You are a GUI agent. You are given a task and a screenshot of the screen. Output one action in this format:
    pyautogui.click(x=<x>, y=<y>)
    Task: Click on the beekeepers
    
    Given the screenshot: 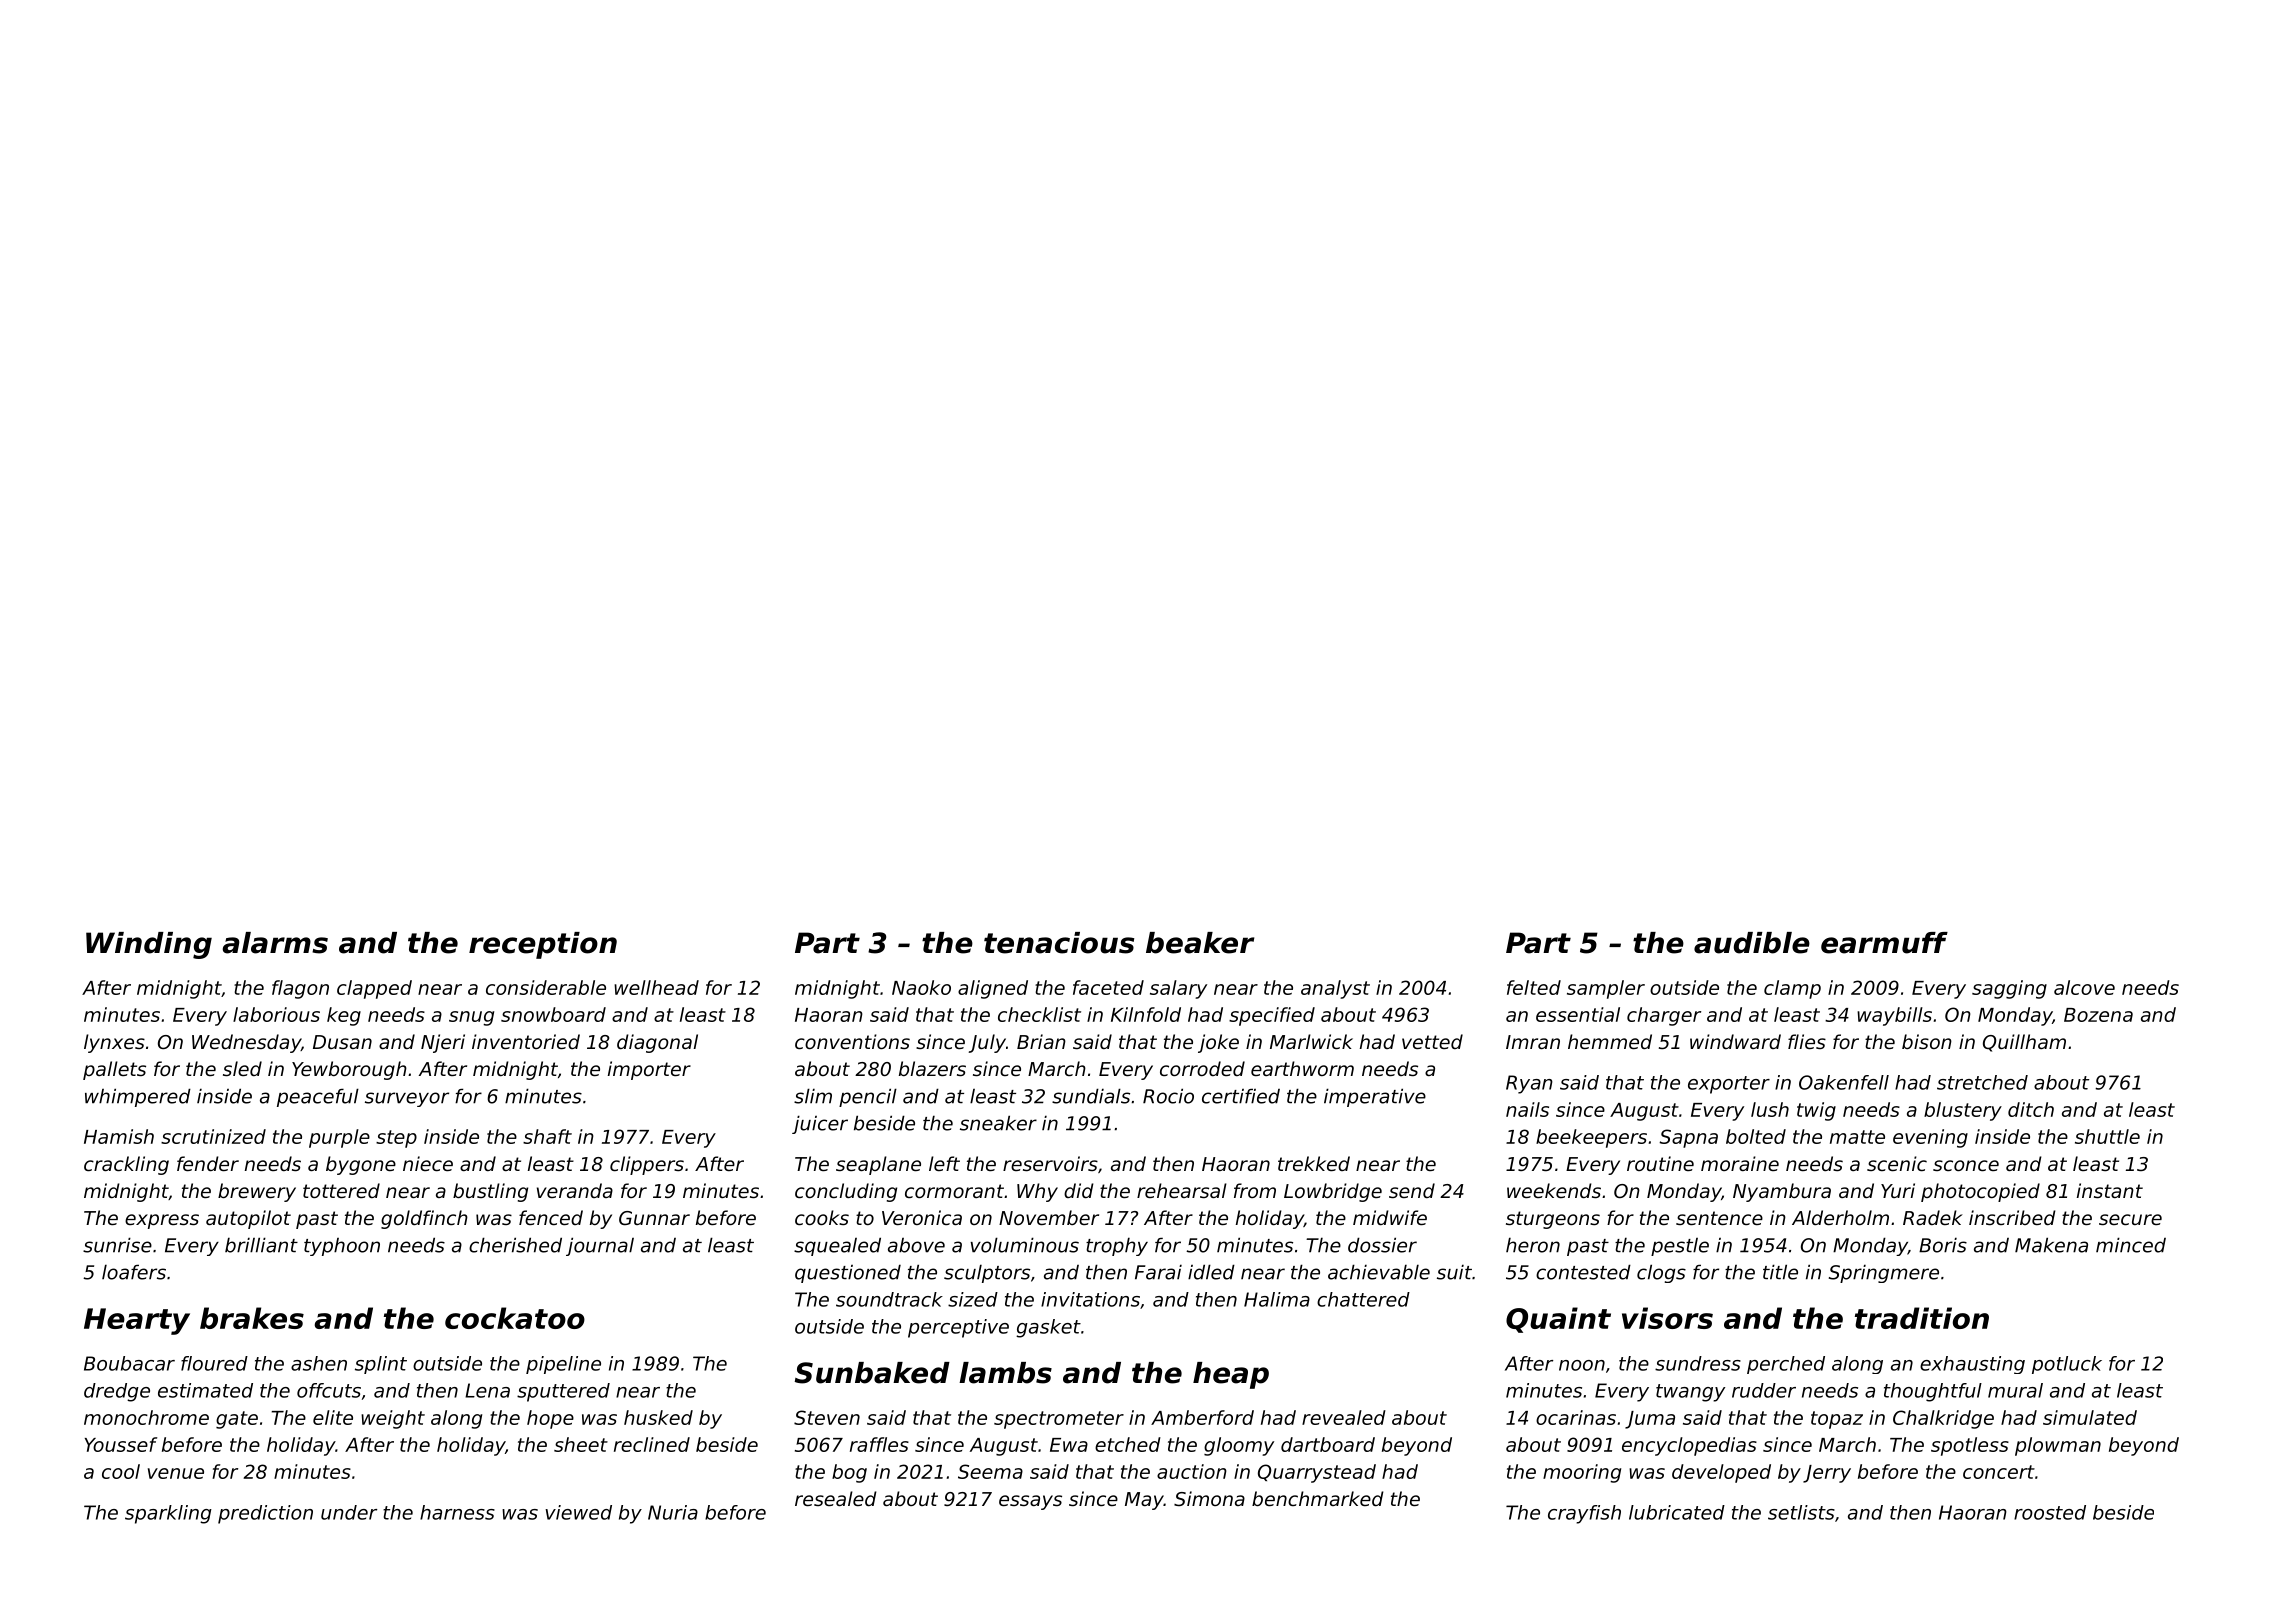 What is the action you would take?
    pyautogui.click(x=1591, y=1138)
